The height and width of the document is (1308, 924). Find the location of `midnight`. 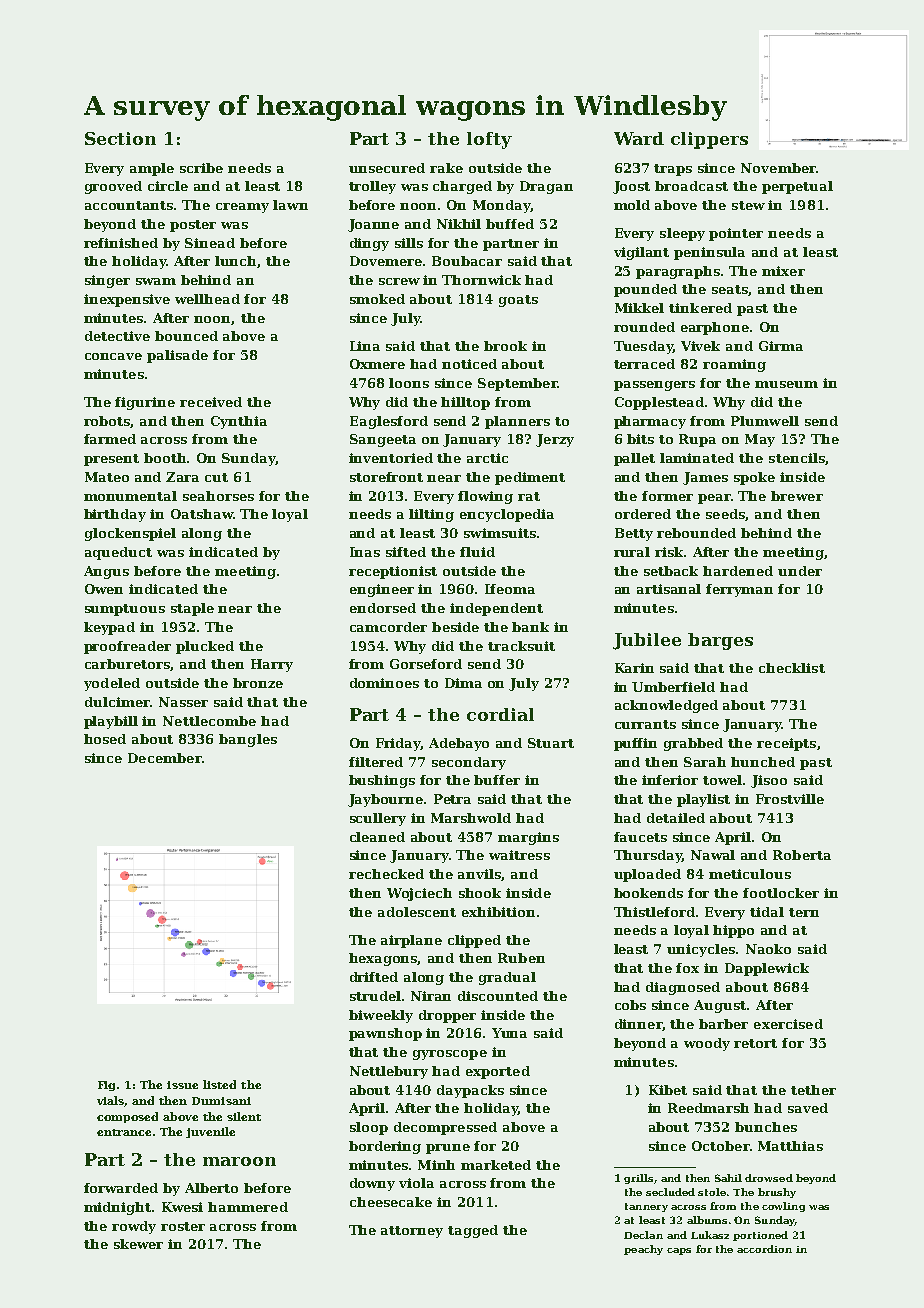

midnight is located at coordinates (117, 1208).
